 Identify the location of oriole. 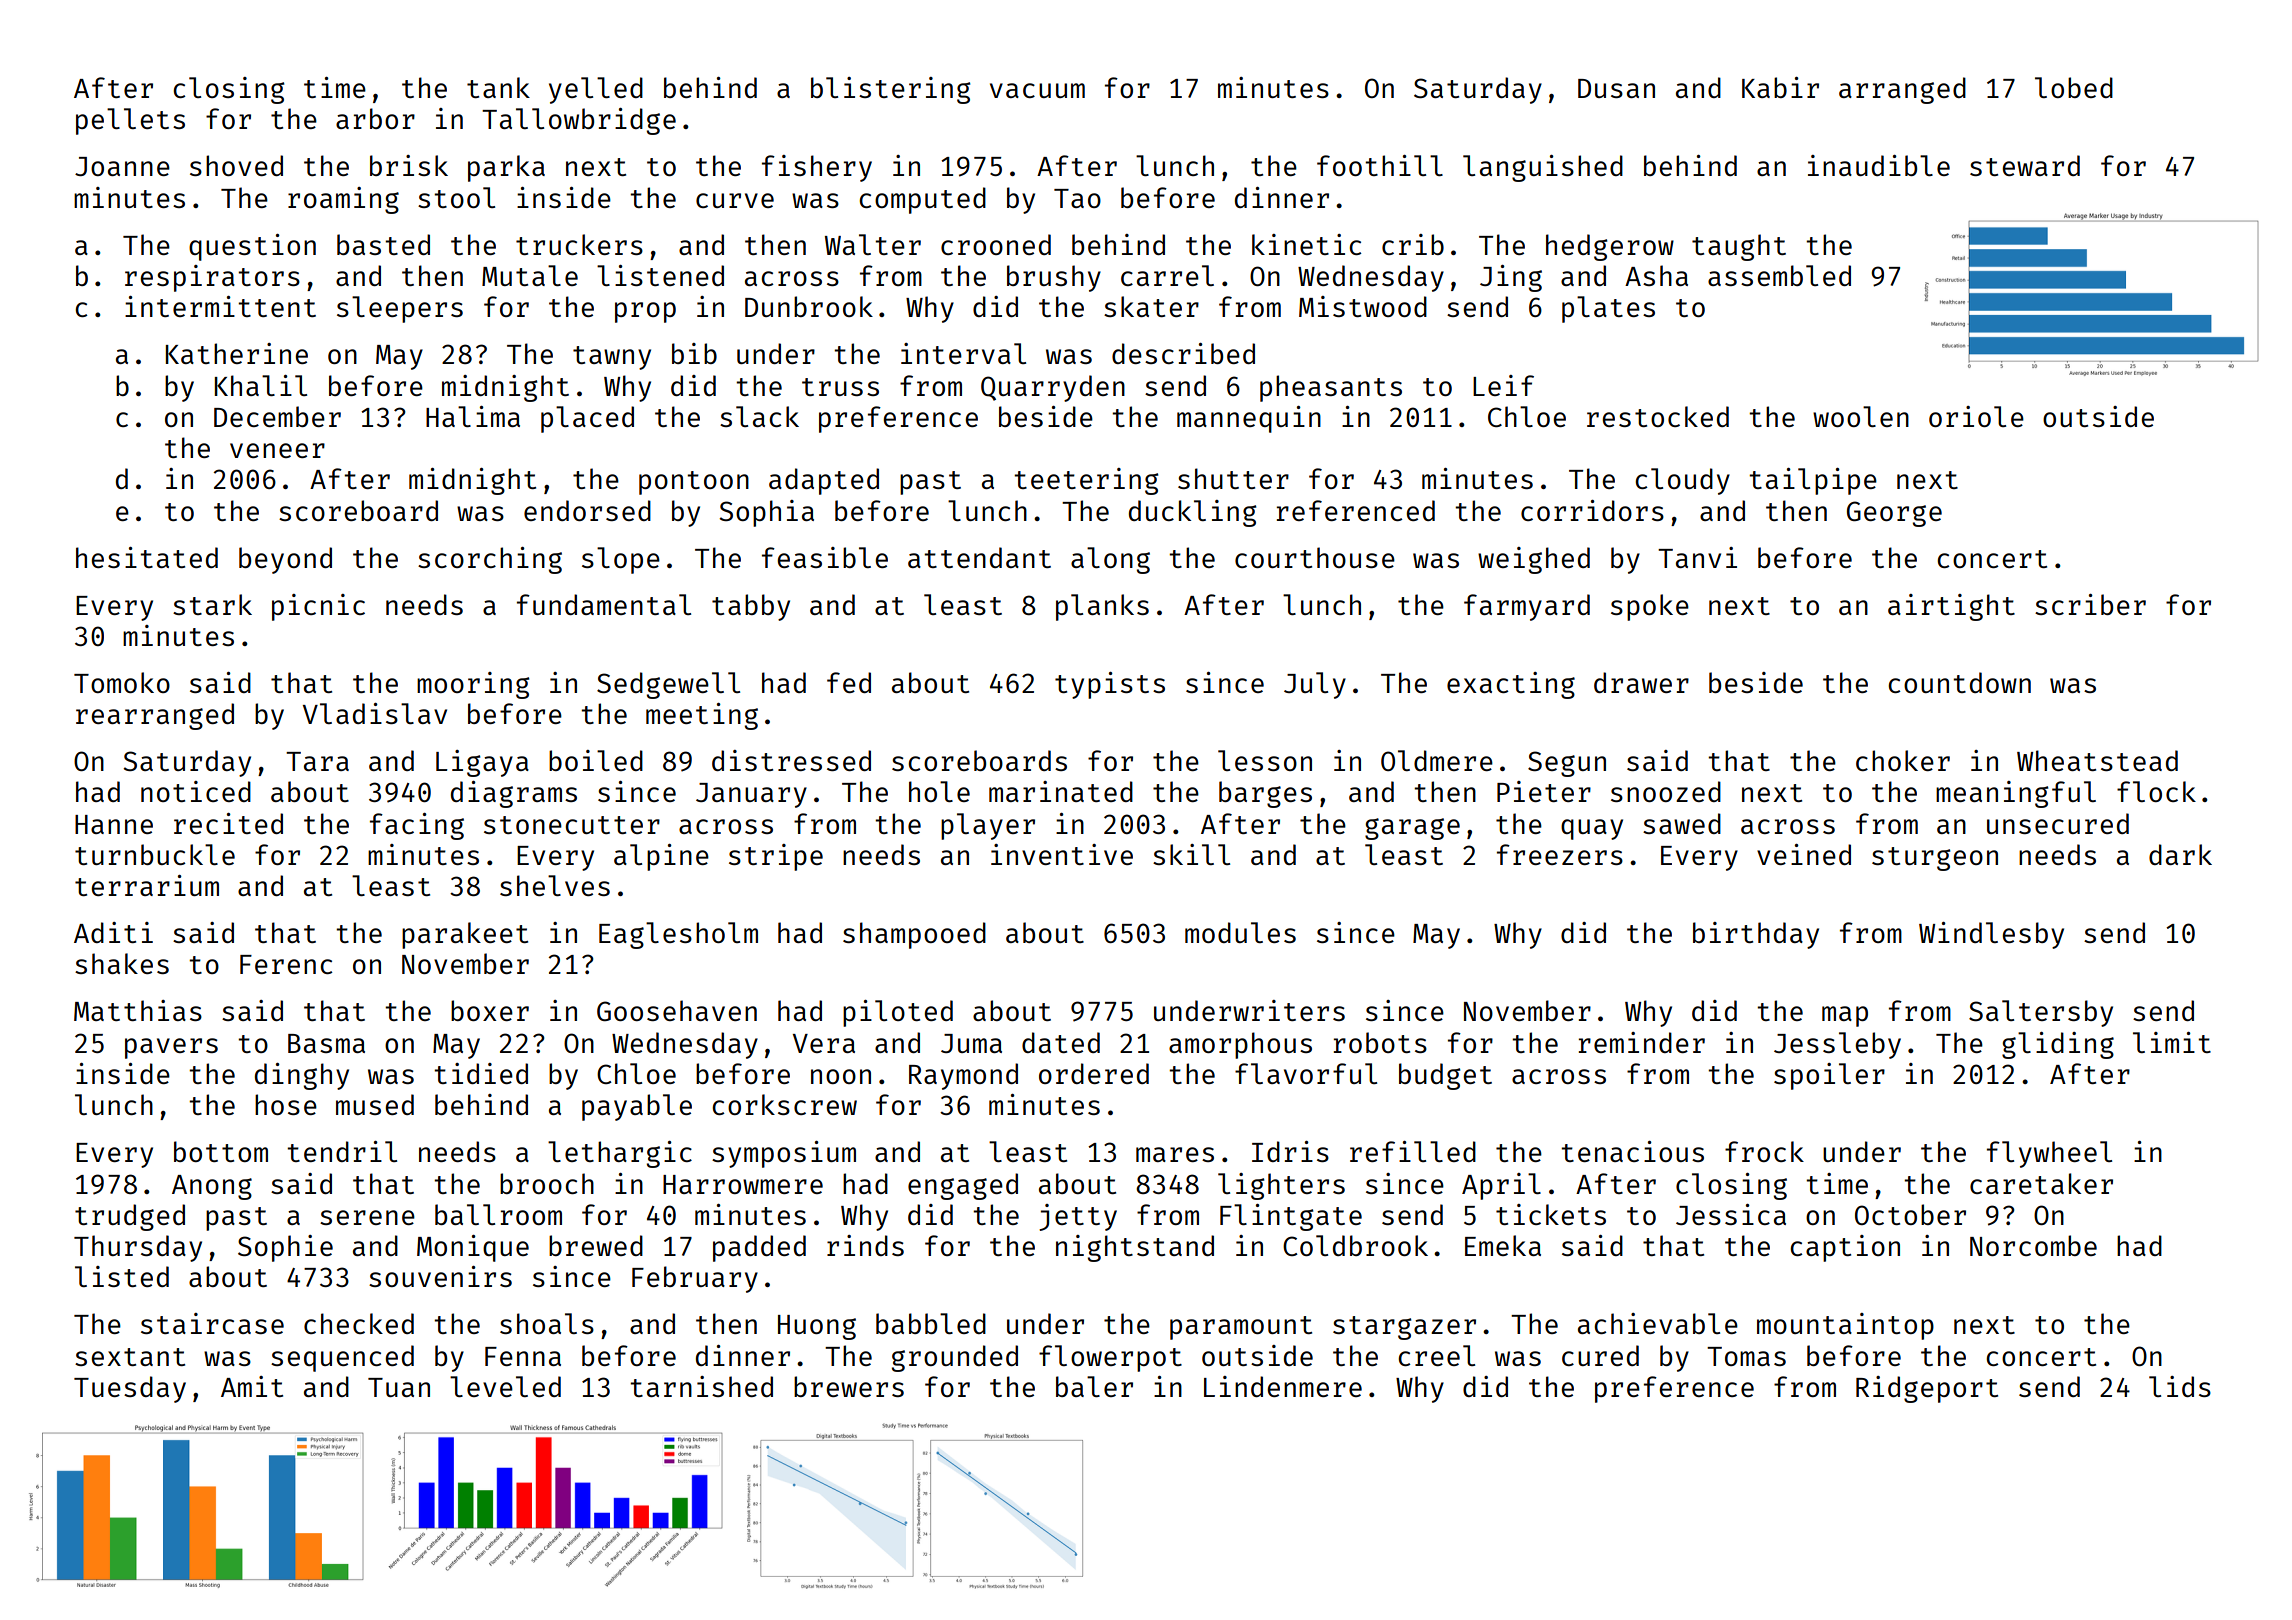
(1976, 416).
